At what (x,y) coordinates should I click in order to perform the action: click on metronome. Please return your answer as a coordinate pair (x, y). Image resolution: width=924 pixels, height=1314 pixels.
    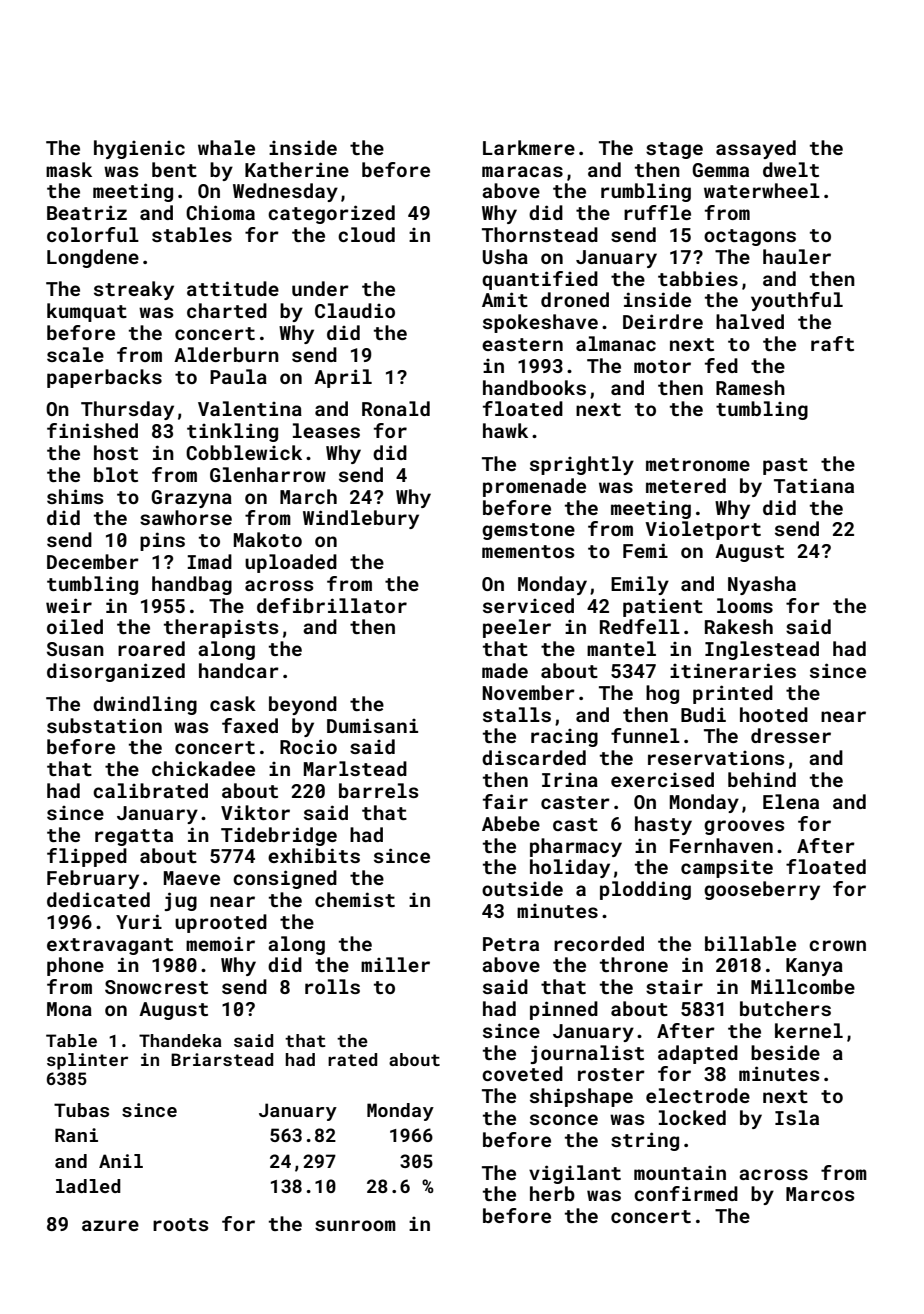
    Looking at the image, I should click on (698, 464).
